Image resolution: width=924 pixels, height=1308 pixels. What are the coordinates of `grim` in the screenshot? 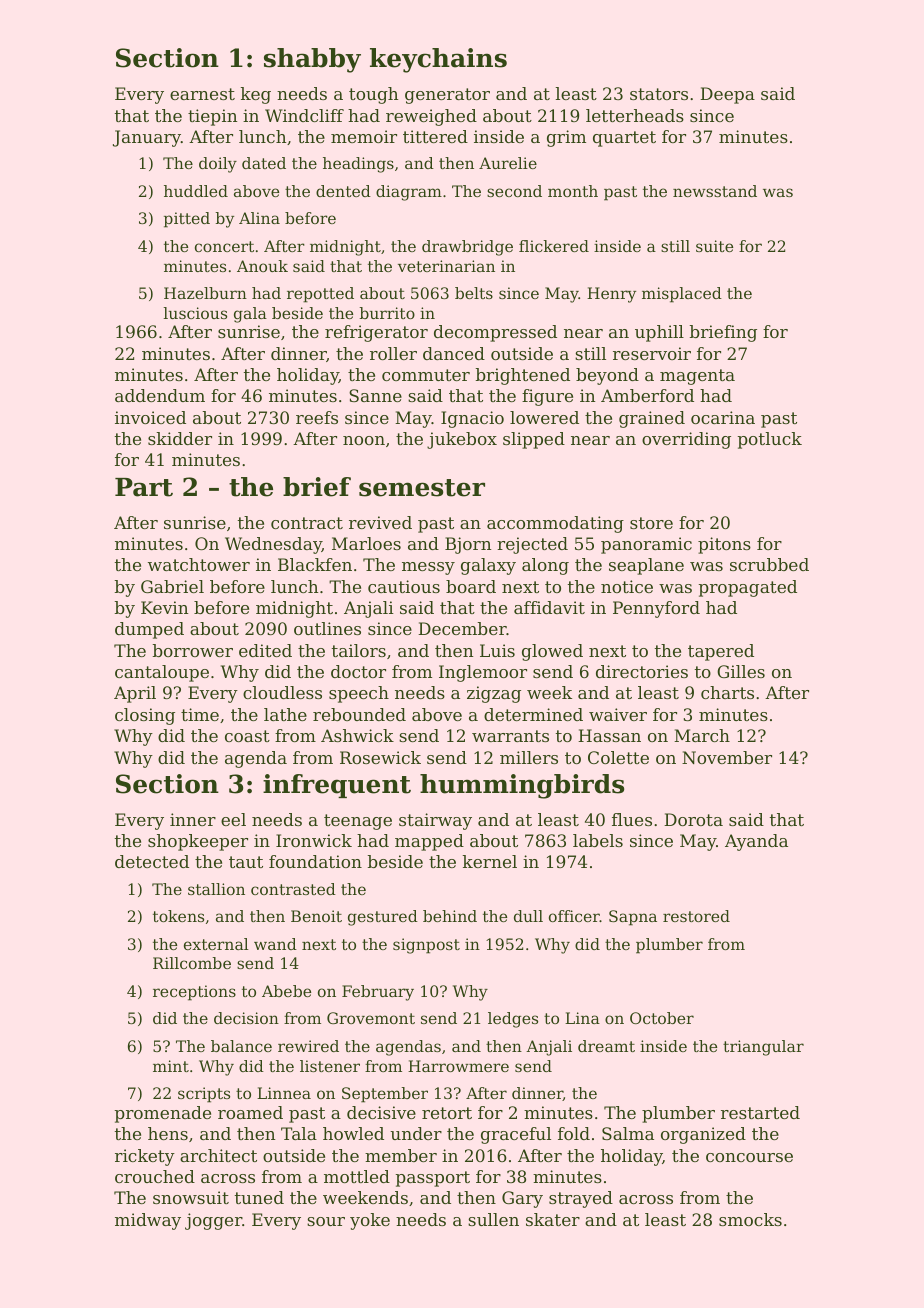 It's located at (566, 138).
